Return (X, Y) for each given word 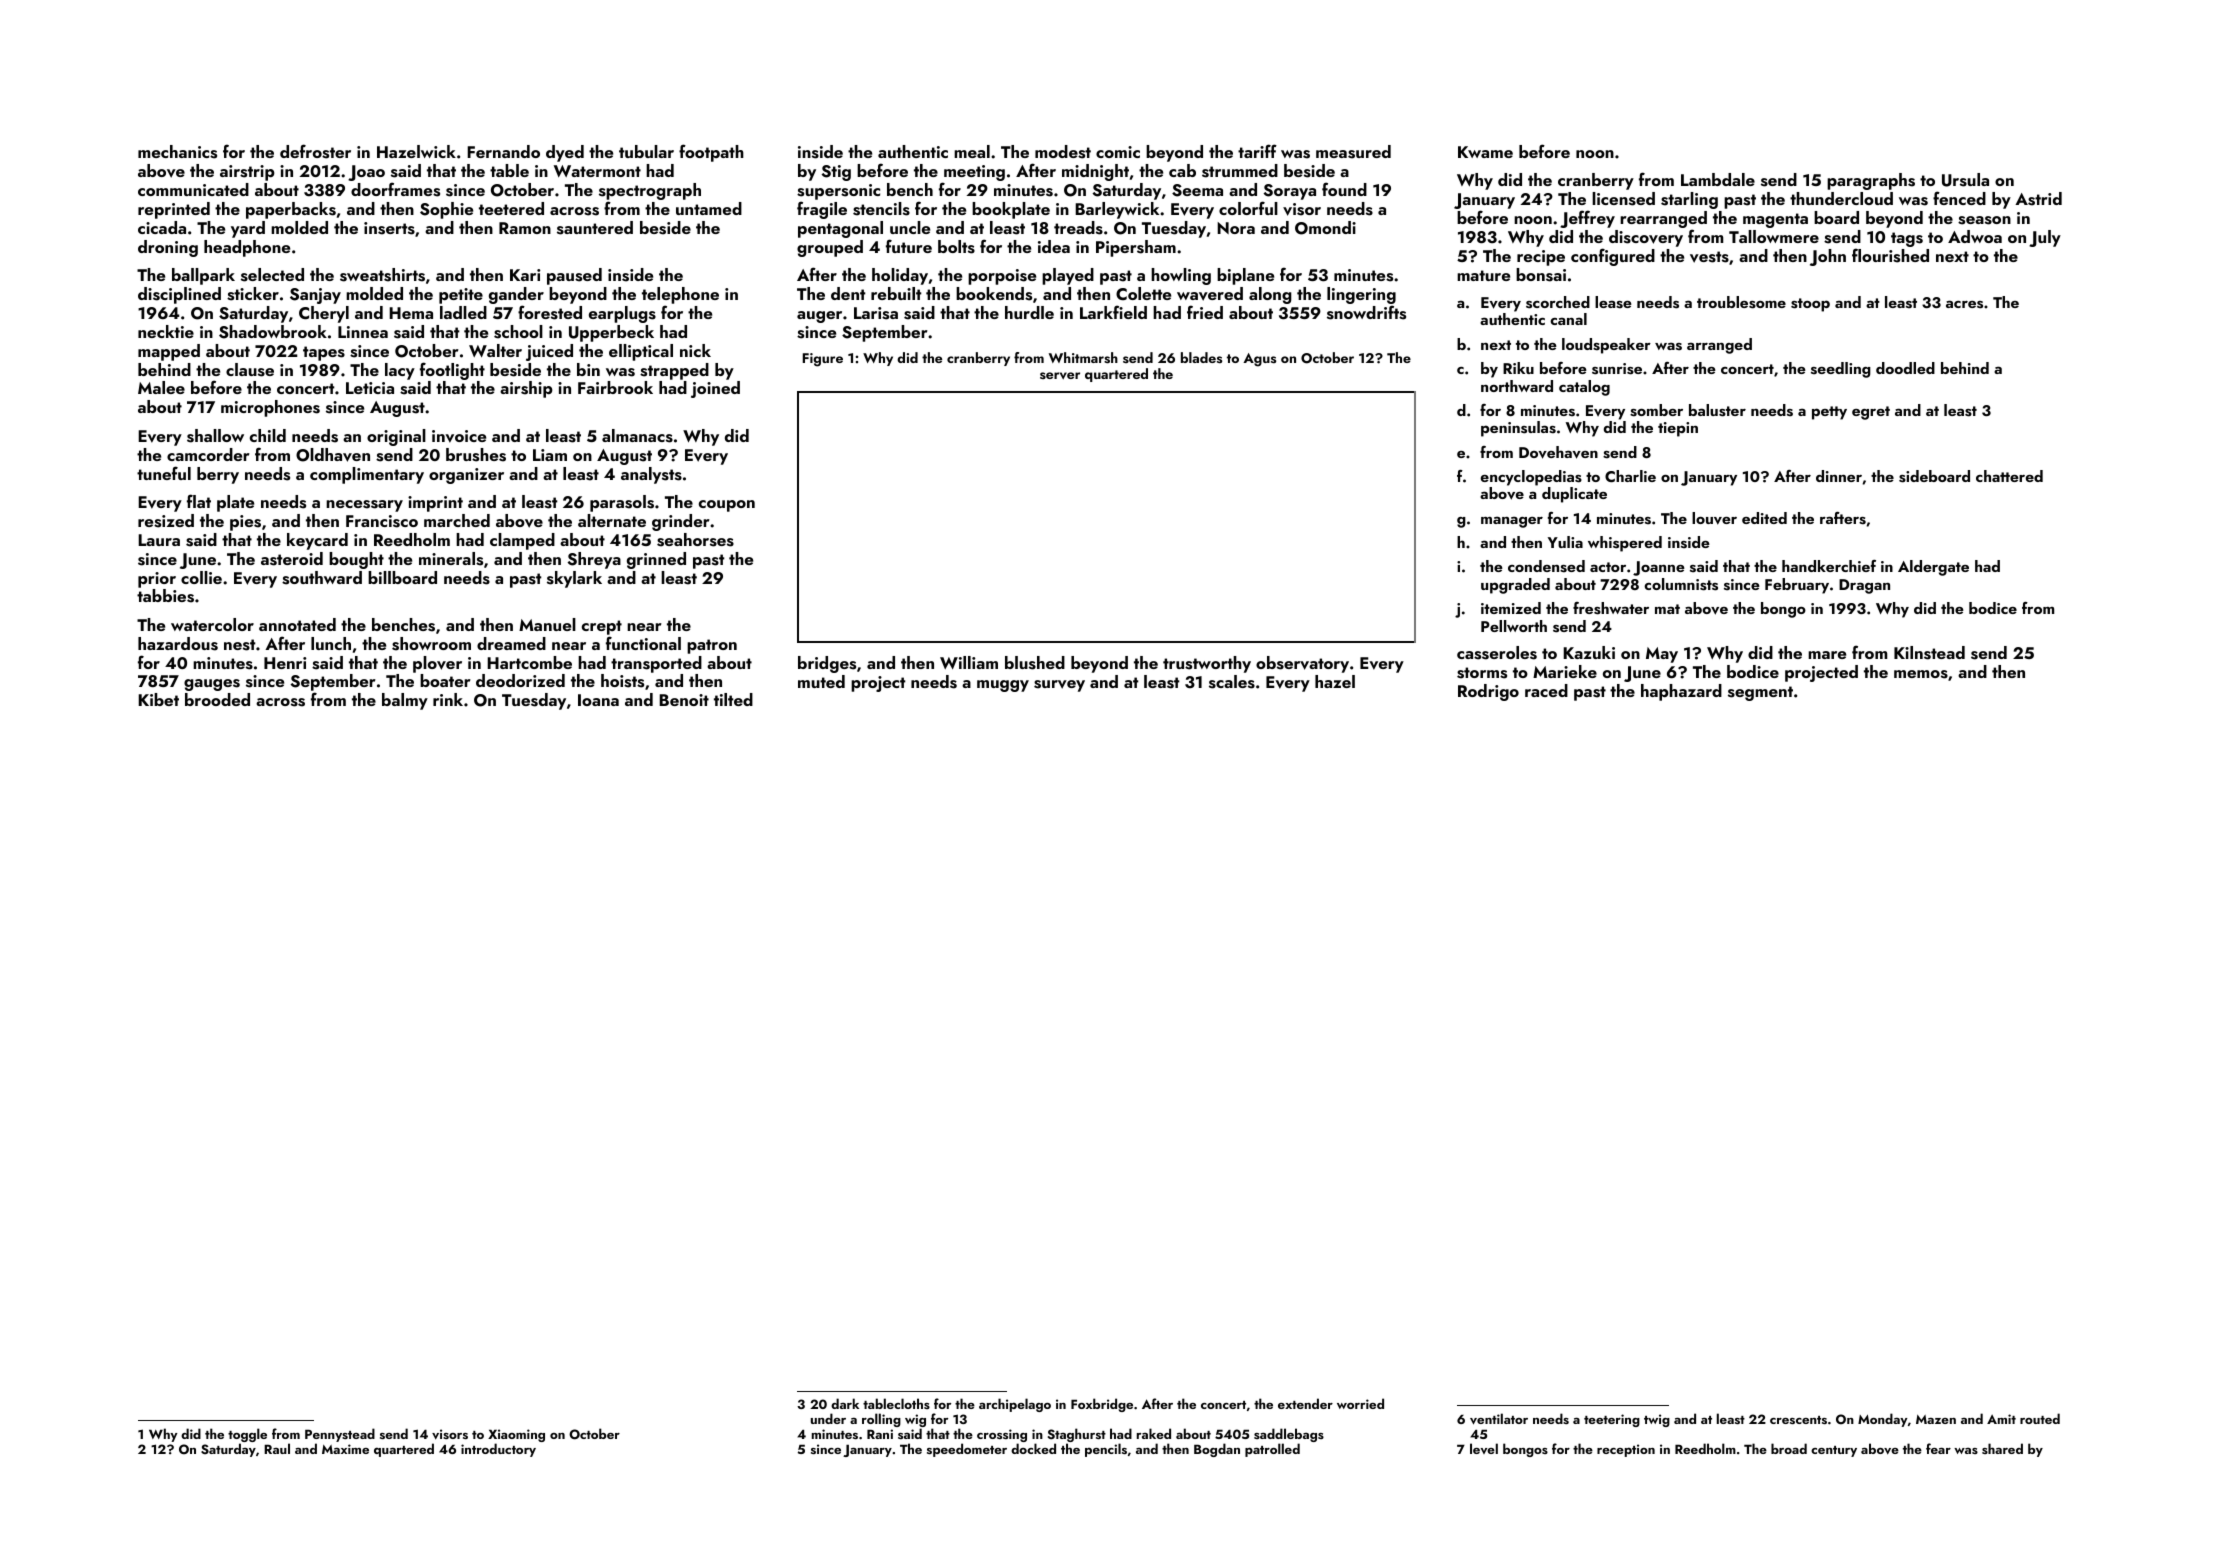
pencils (1106, 1450)
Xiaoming (516, 1435)
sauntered (595, 228)
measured (1353, 152)
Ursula (1965, 180)
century (1834, 1451)
